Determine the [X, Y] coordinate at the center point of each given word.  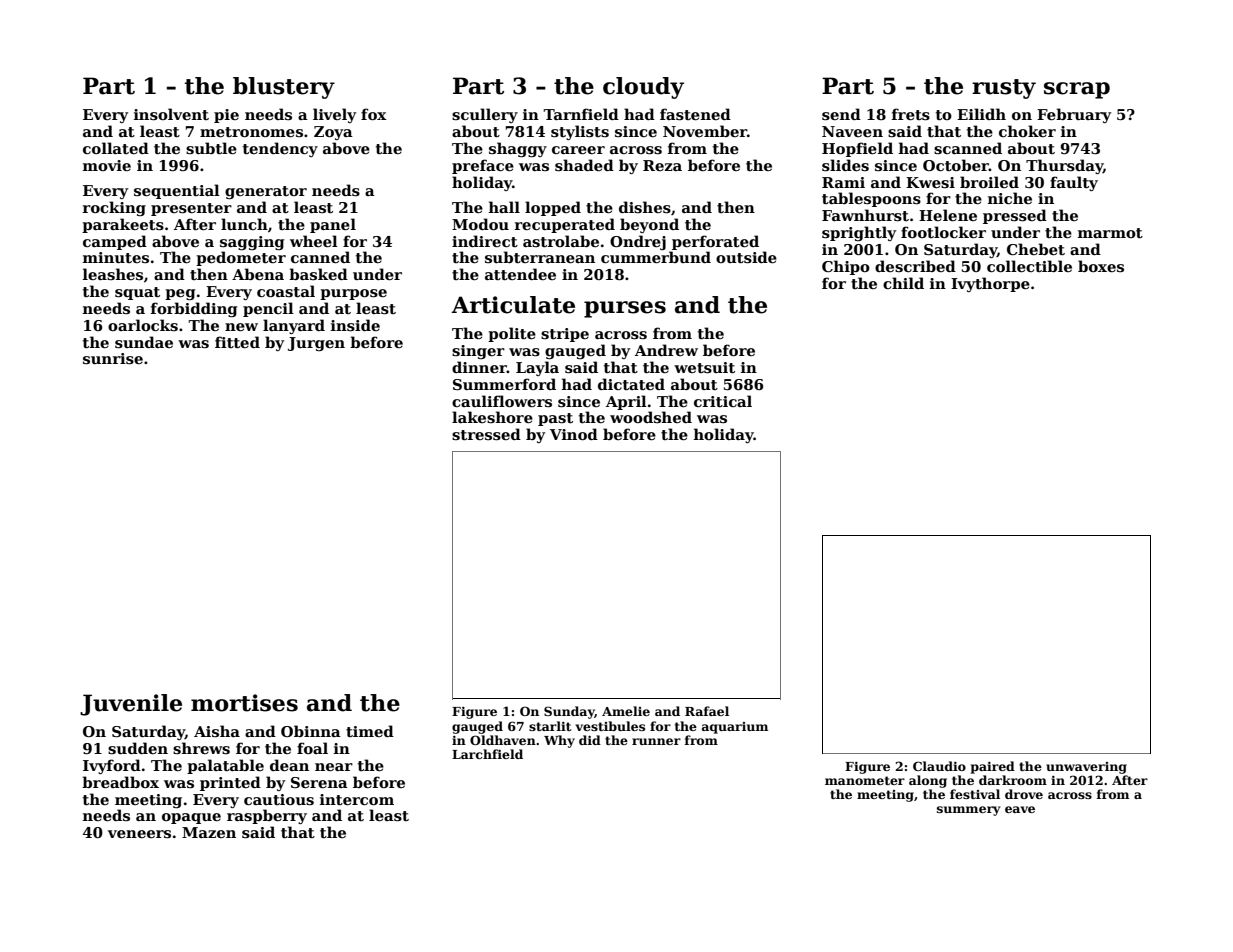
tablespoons [871, 199]
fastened [695, 114]
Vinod [574, 434]
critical [723, 401]
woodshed [651, 417]
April [626, 402]
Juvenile [131, 705]
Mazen [209, 832]
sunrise [113, 358]
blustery [284, 88]
